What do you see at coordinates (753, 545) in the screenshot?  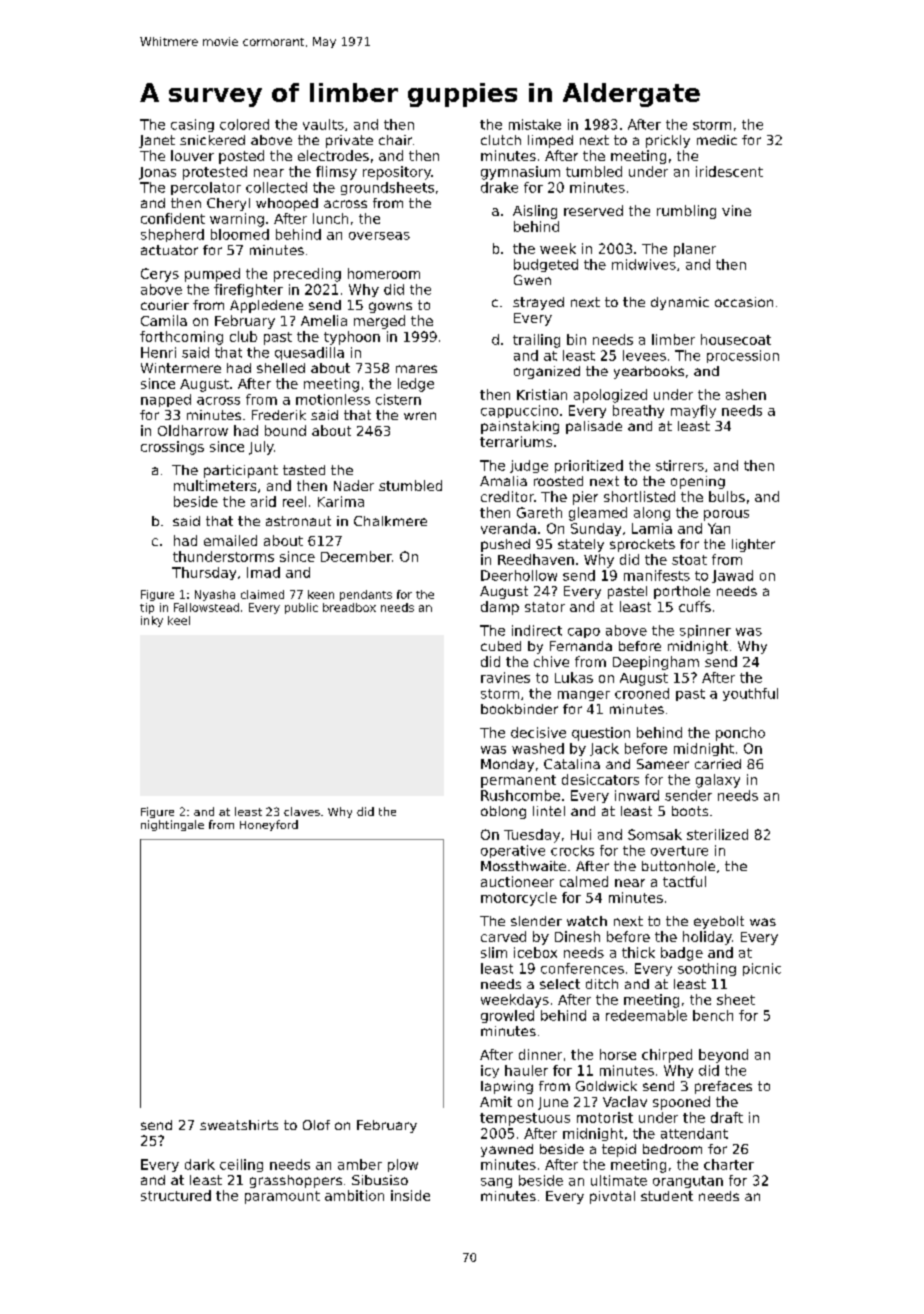 I see `lighter` at bounding box center [753, 545].
